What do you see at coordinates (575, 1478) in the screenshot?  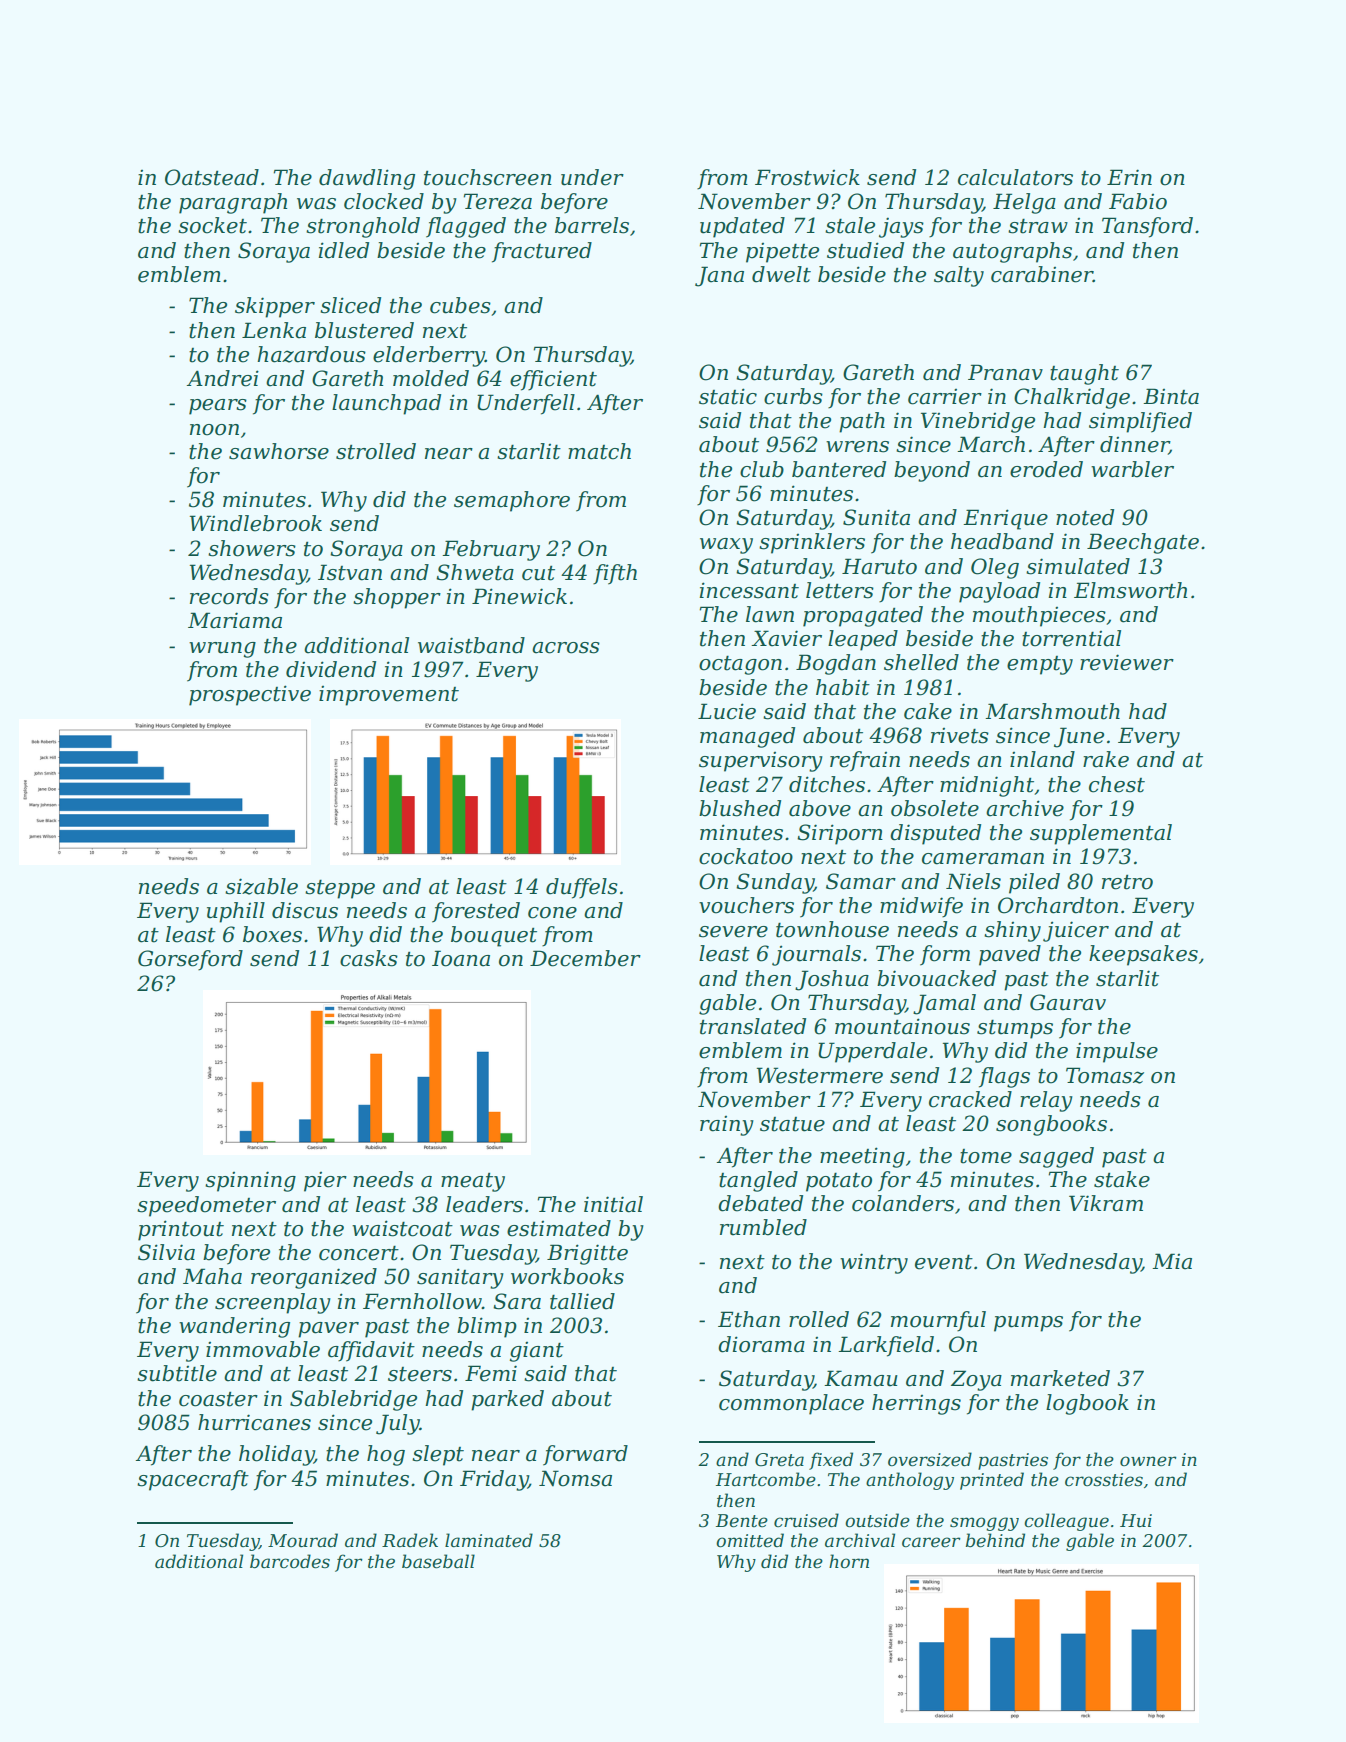 I see `Nomsa` at bounding box center [575, 1478].
